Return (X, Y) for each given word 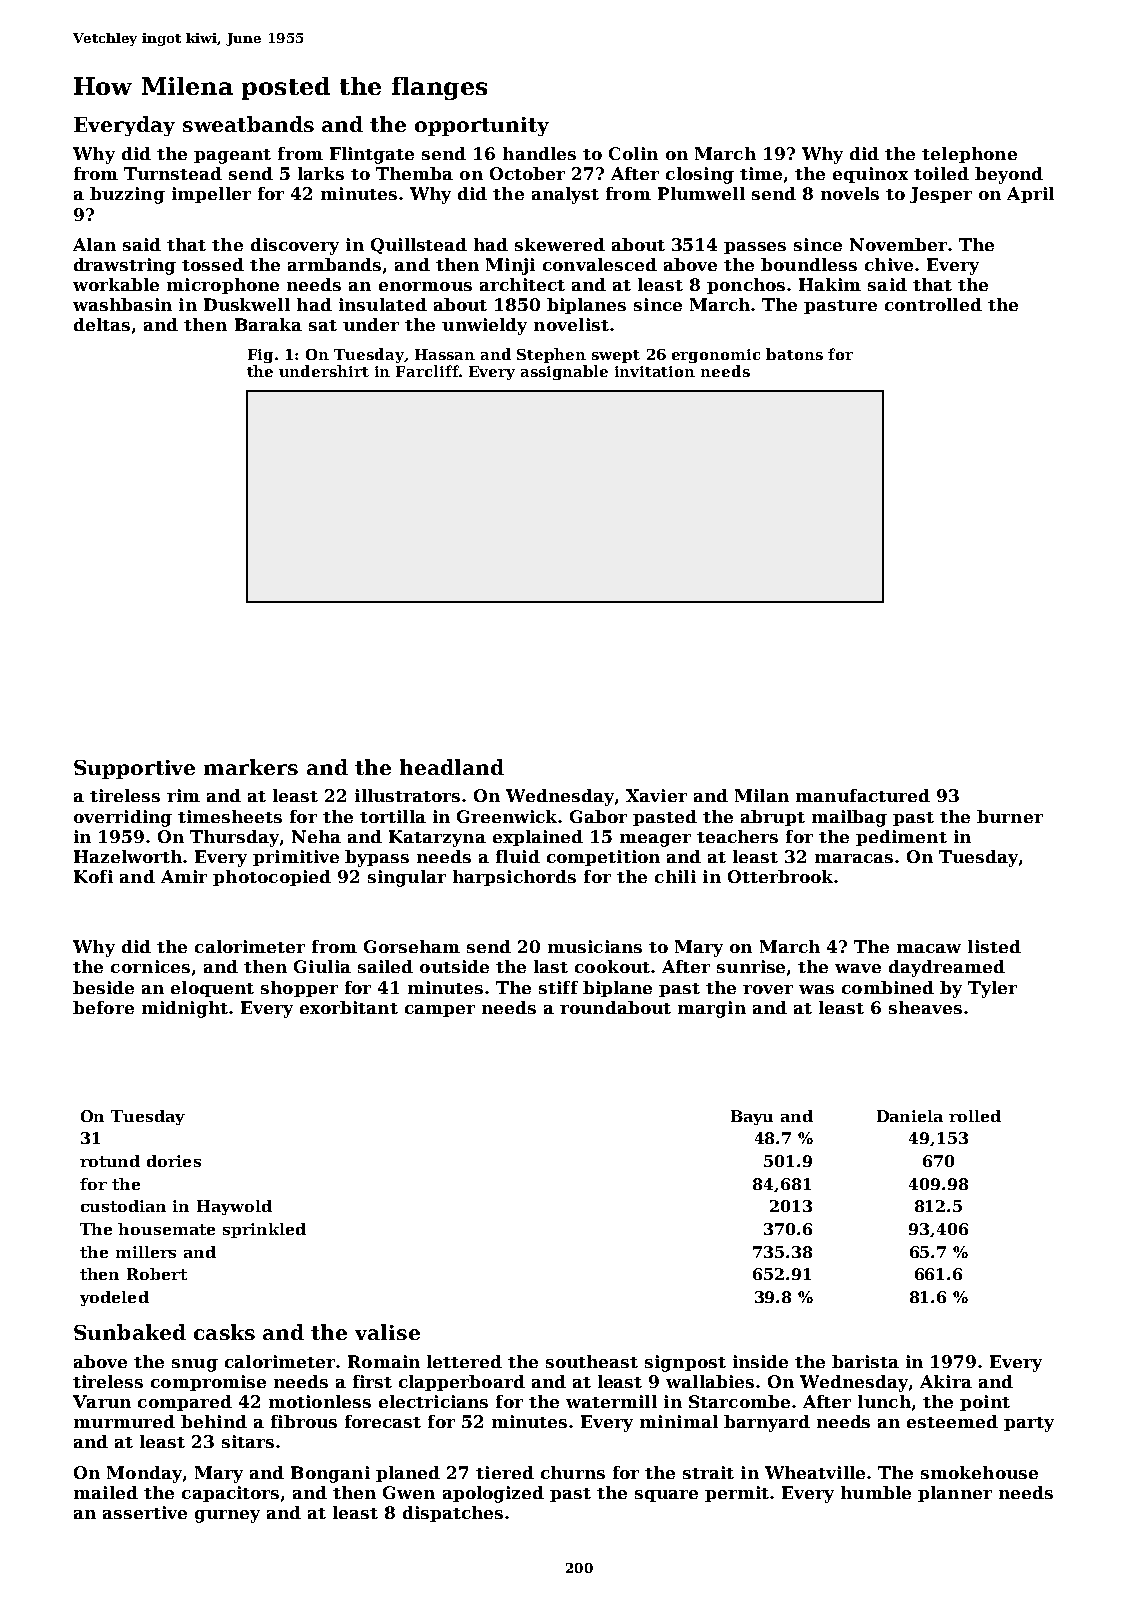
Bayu (752, 1117)
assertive (145, 1512)
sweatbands (248, 124)
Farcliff (427, 371)
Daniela (910, 1116)
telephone (969, 155)
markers (251, 767)
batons (794, 354)
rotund (110, 1161)
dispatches (453, 1514)
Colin (633, 153)
